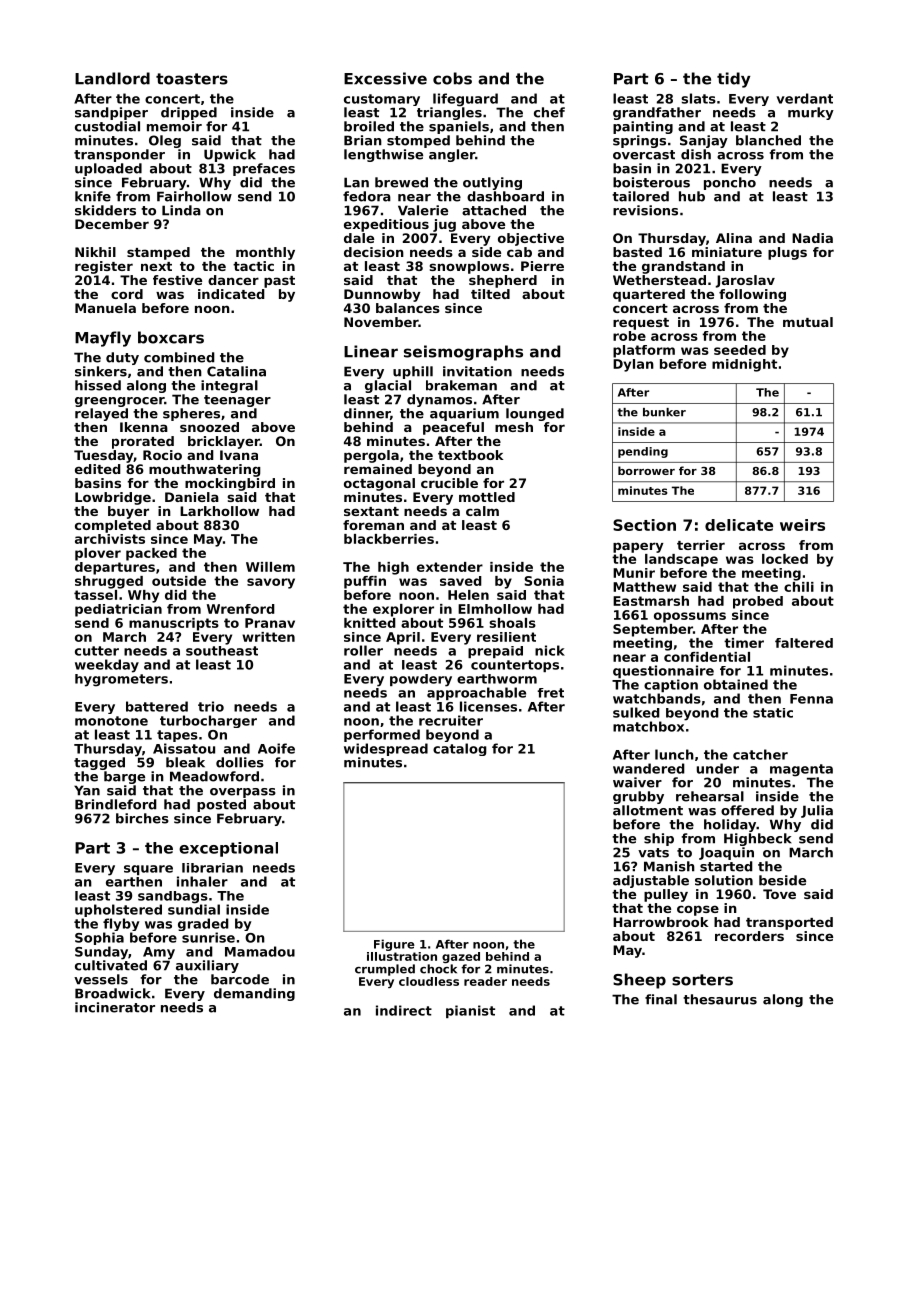 The height and width of the screenshot is (1316, 908). Describe the element at coordinates (804, 98) in the screenshot. I see `verdant` at that location.
